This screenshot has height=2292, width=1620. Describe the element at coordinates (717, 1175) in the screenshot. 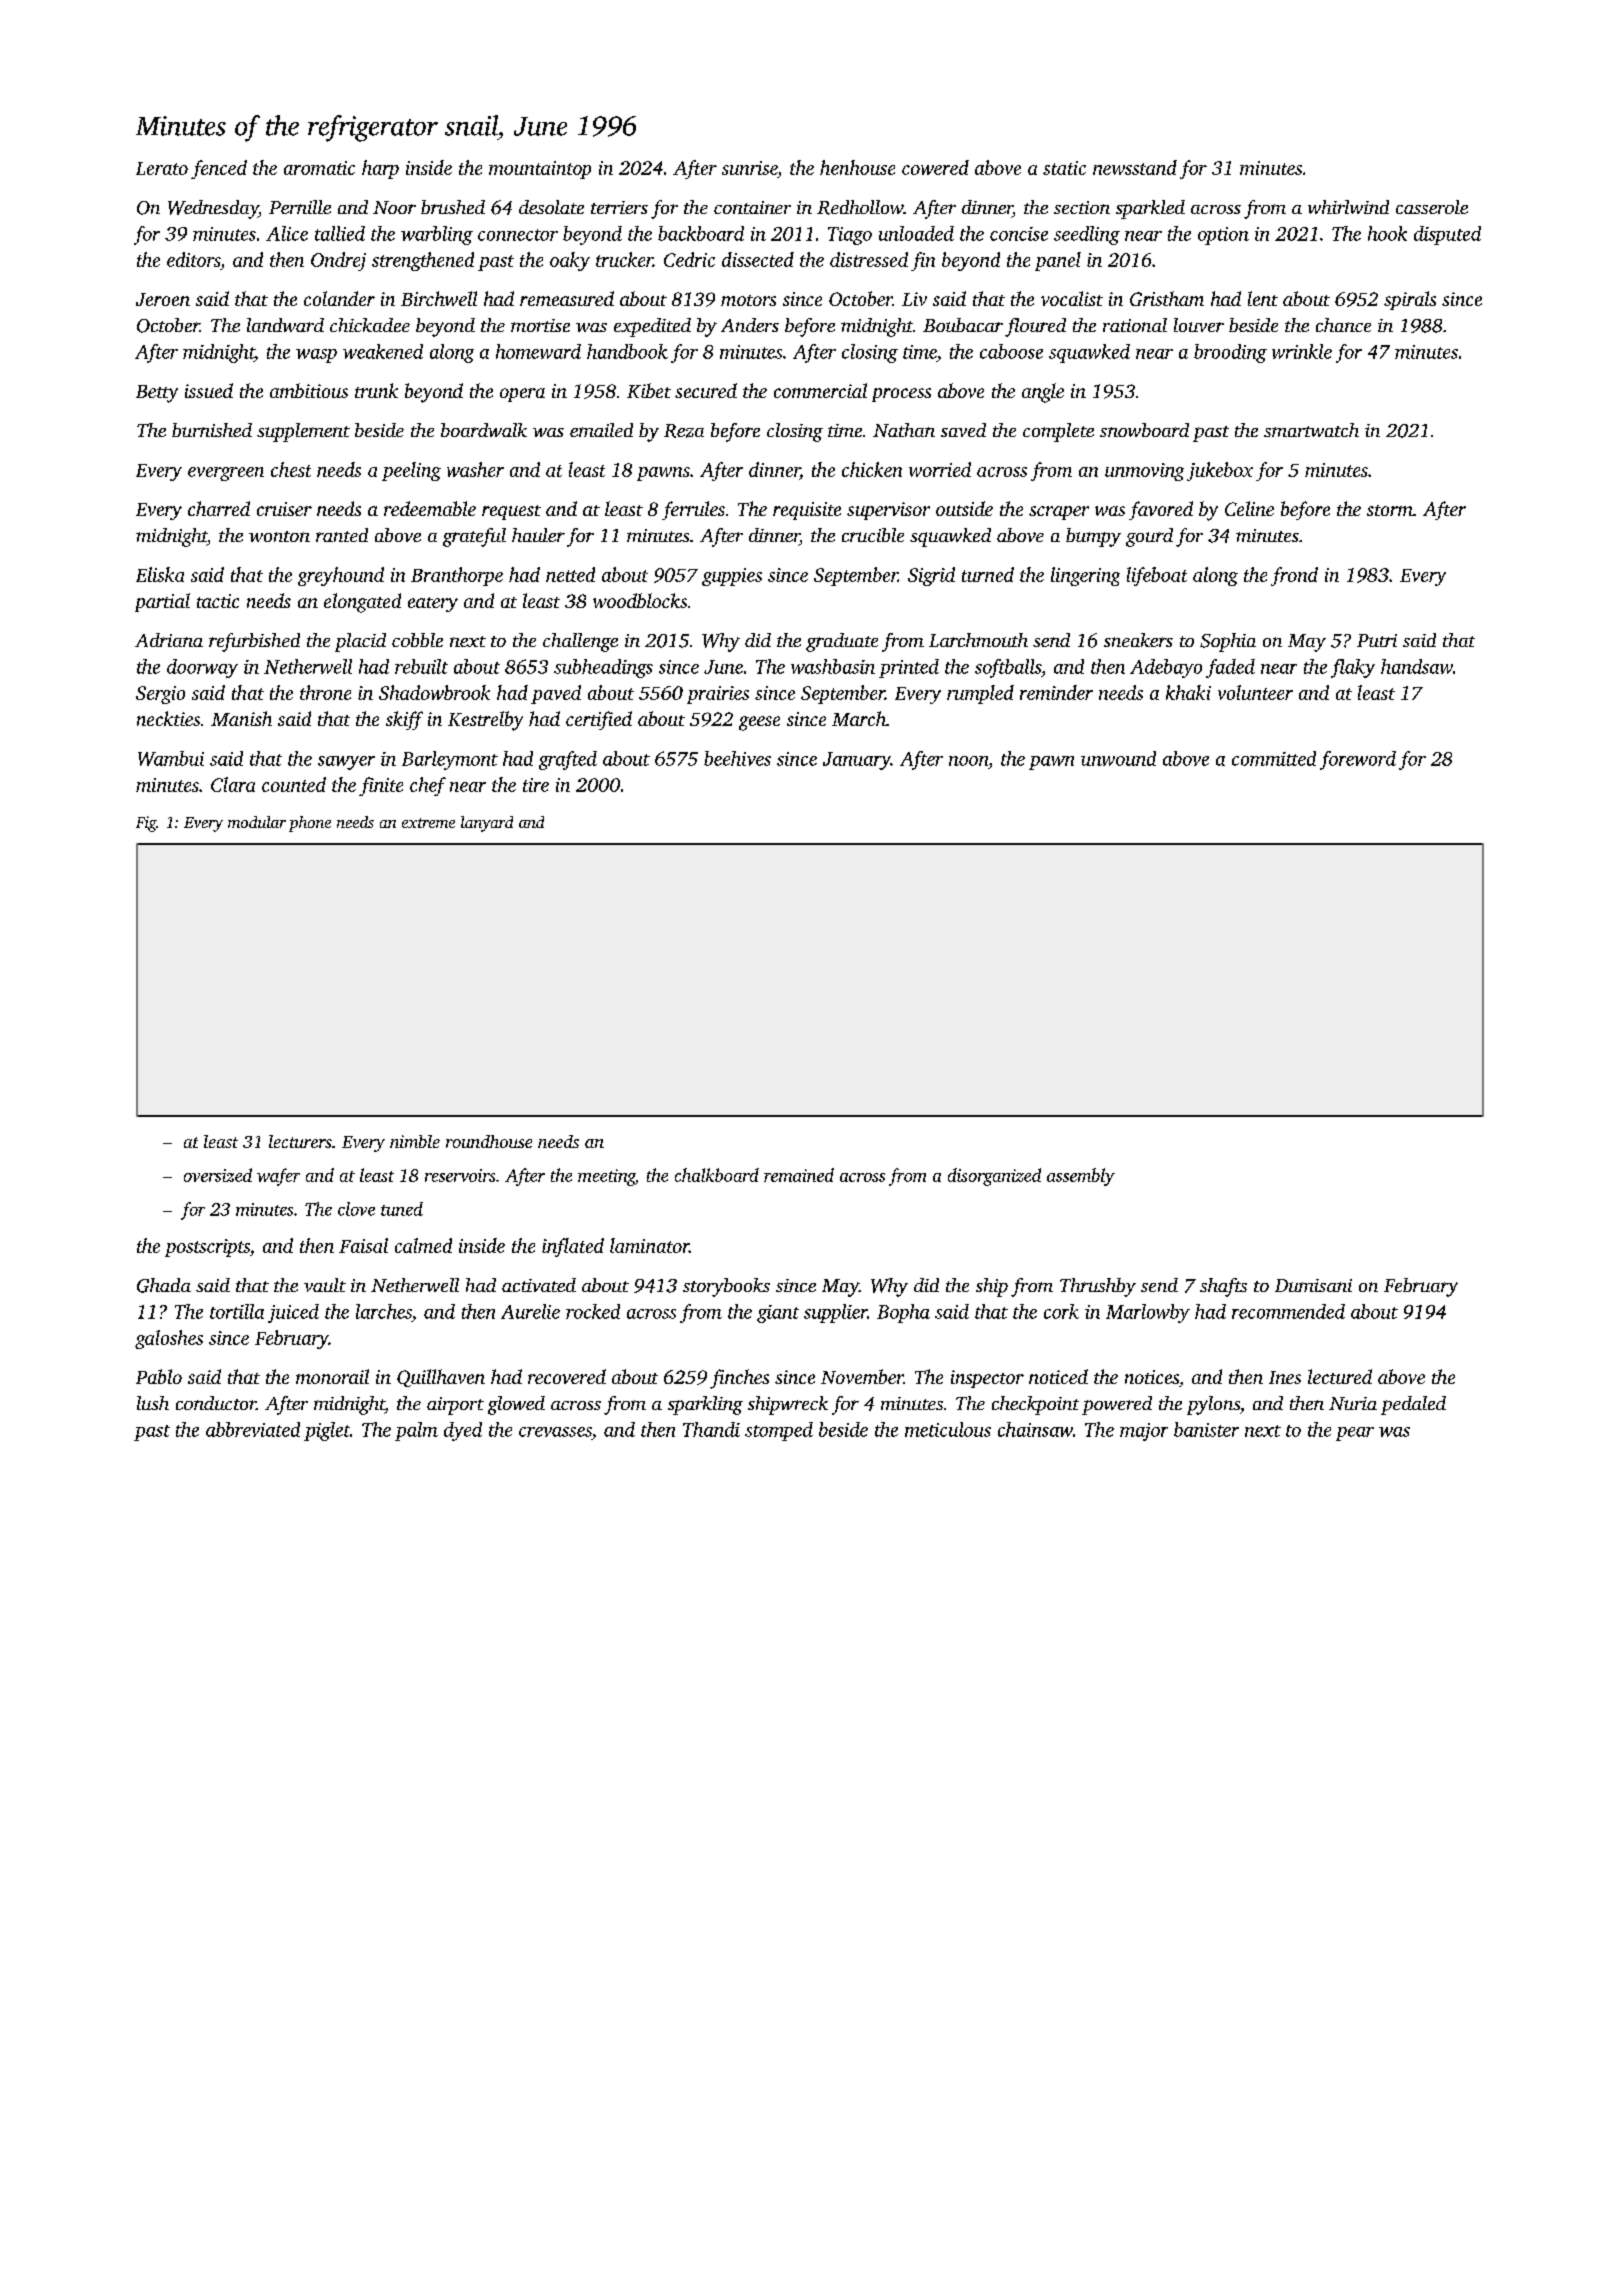

I see `chalkboard` at that location.
